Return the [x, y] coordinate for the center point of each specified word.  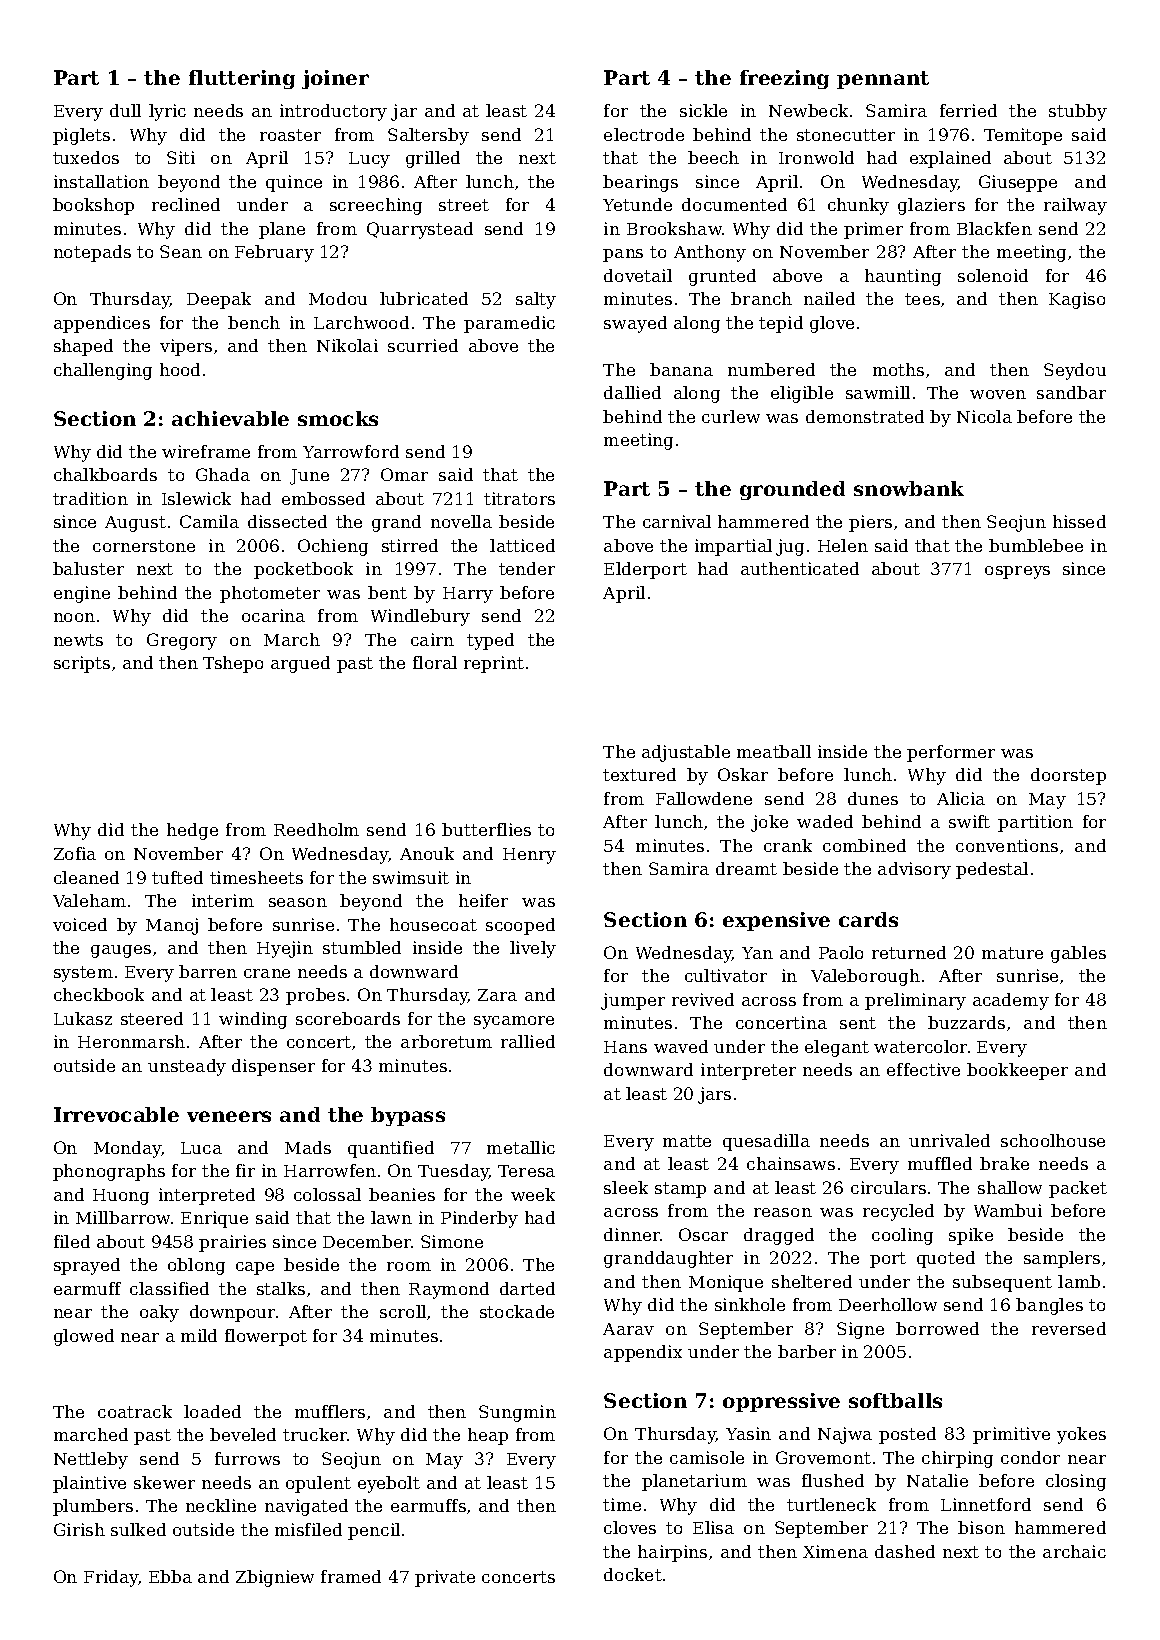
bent [387, 592]
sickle [703, 110]
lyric [167, 112]
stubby [1078, 112]
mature [1012, 953]
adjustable [686, 753]
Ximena [835, 1551]
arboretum [446, 1041]
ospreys [1017, 572]
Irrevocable [116, 1114]
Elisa [713, 1527]
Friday [111, 1578]
